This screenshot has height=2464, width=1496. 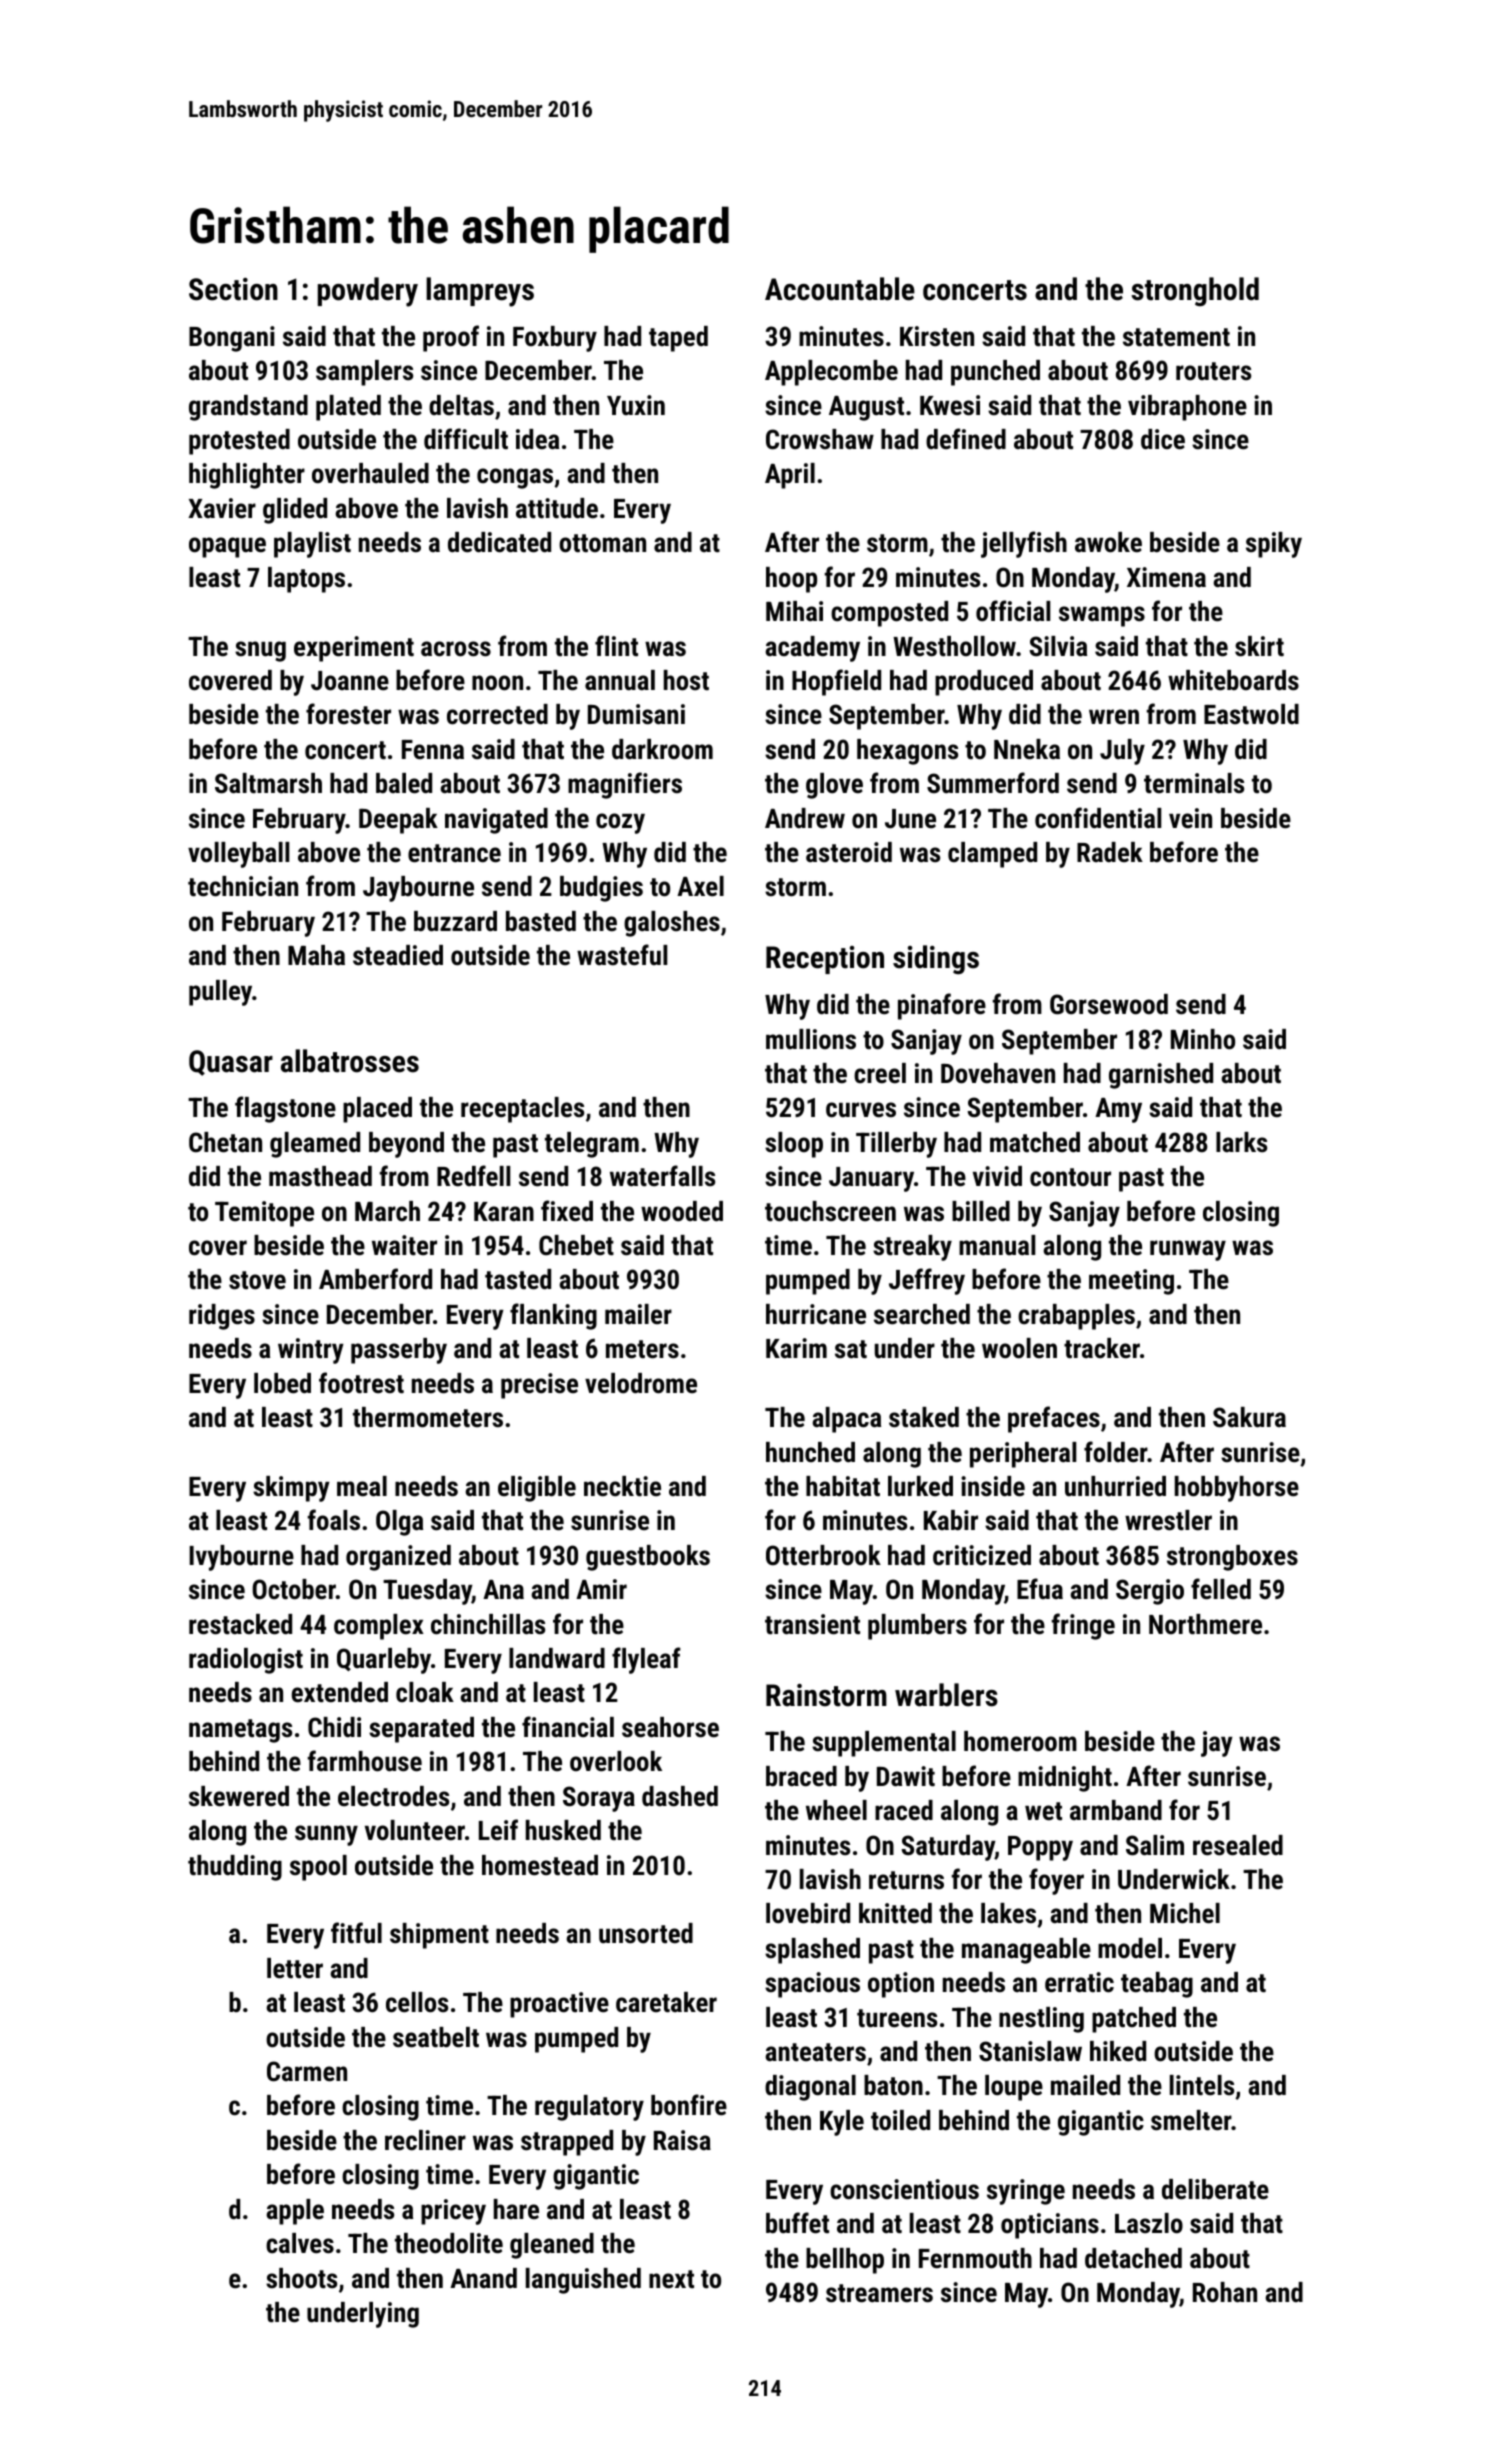 I want to click on Tillerby, so click(x=896, y=1145).
